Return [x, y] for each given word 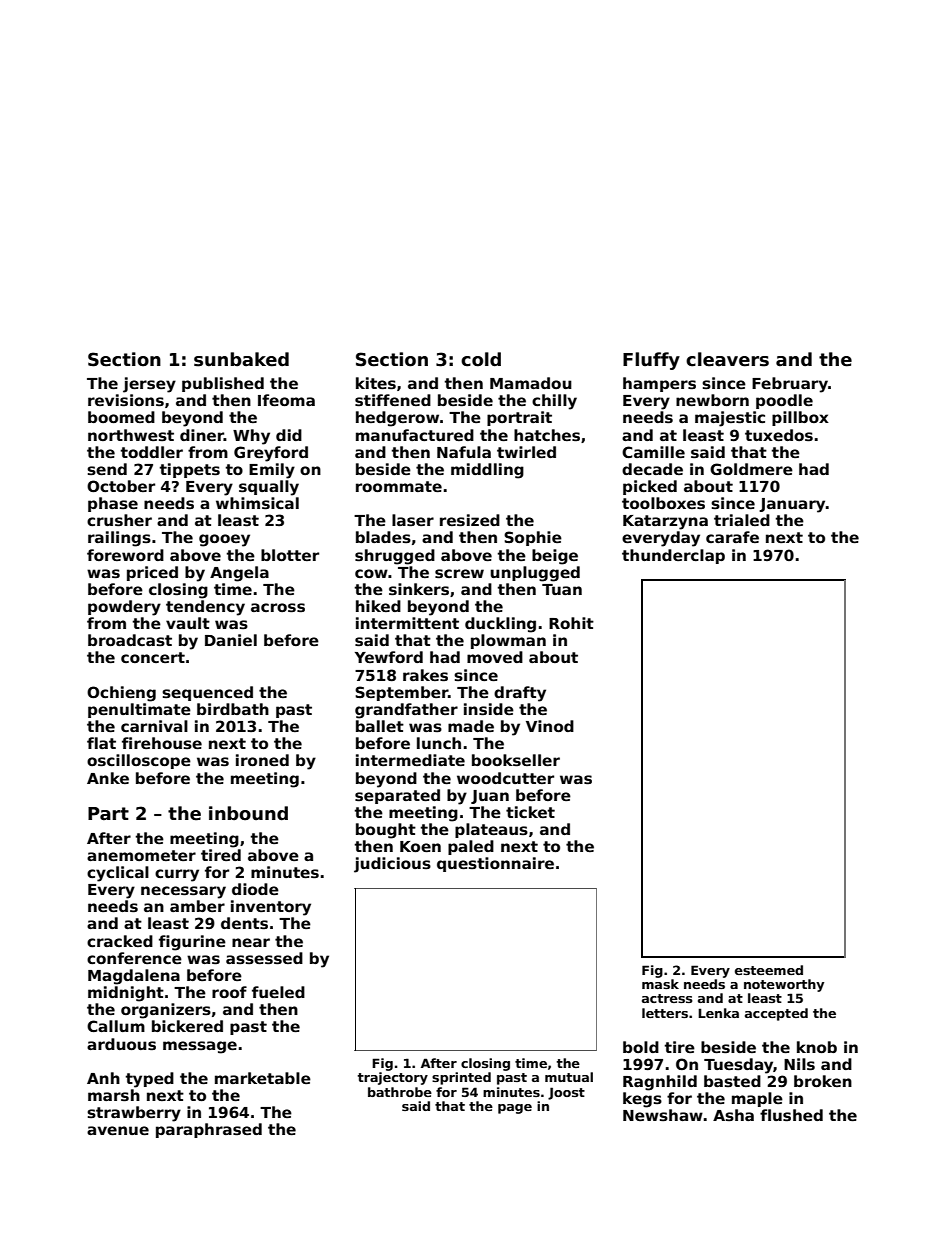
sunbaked [241, 359]
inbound [248, 813]
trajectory [393, 1078]
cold [481, 359]
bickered [187, 1026]
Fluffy [651, 361]
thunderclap [673, 556]
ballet [380, 726]
